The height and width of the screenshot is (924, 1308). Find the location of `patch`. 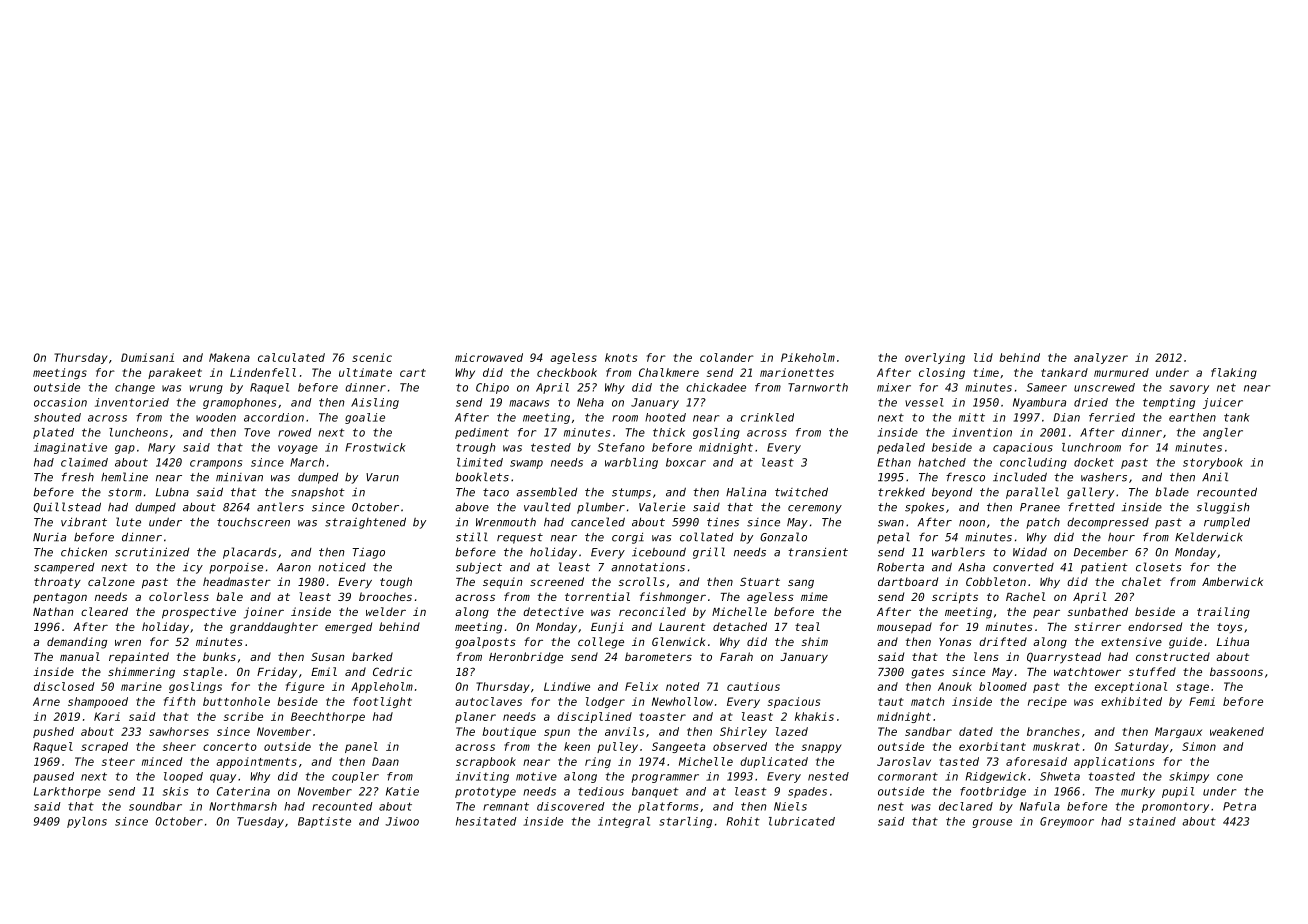

patch is located at coordinates (1043, 523).
